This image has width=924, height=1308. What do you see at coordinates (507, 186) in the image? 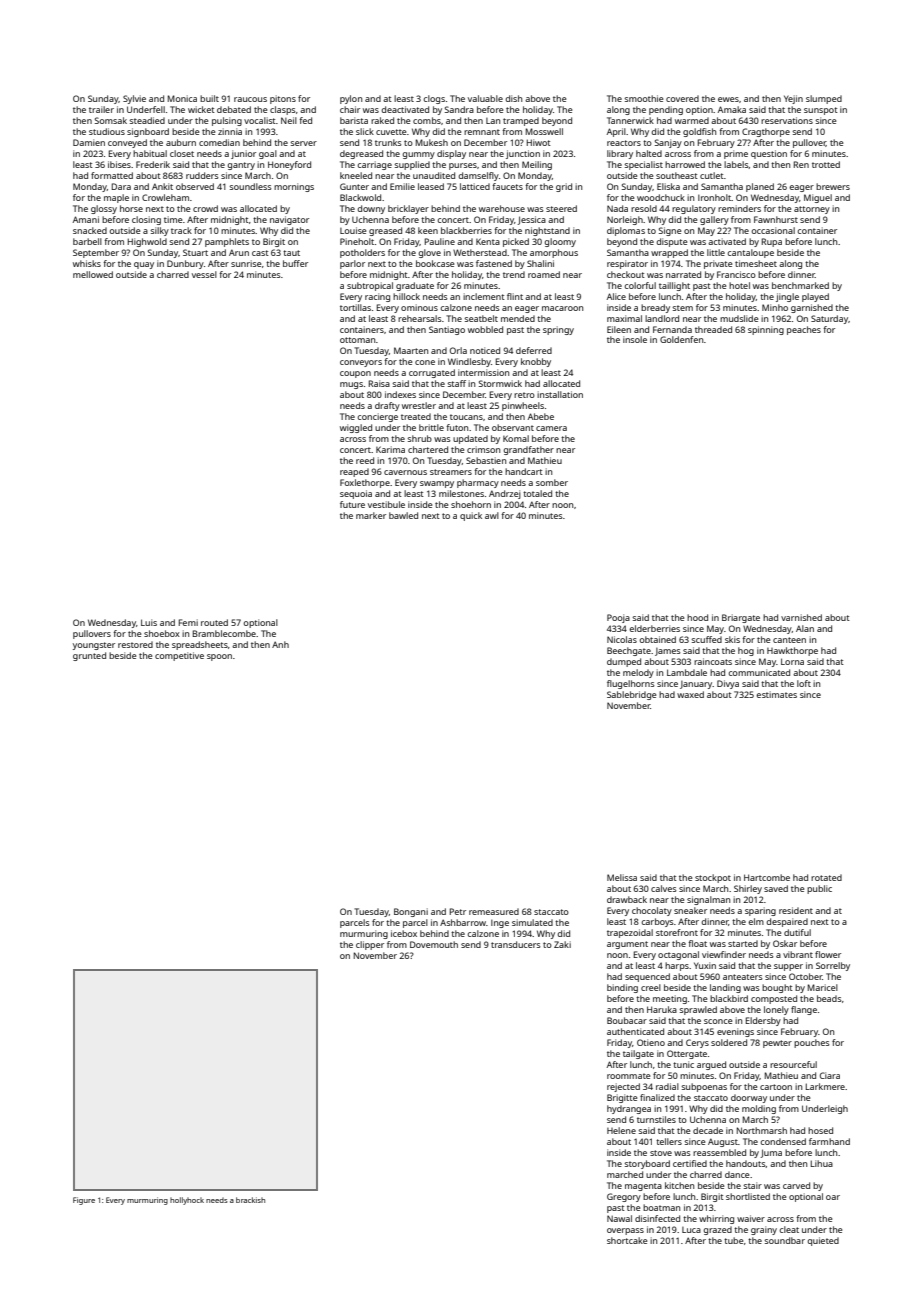
I see `faucets` at bounding box center [507, 186].
